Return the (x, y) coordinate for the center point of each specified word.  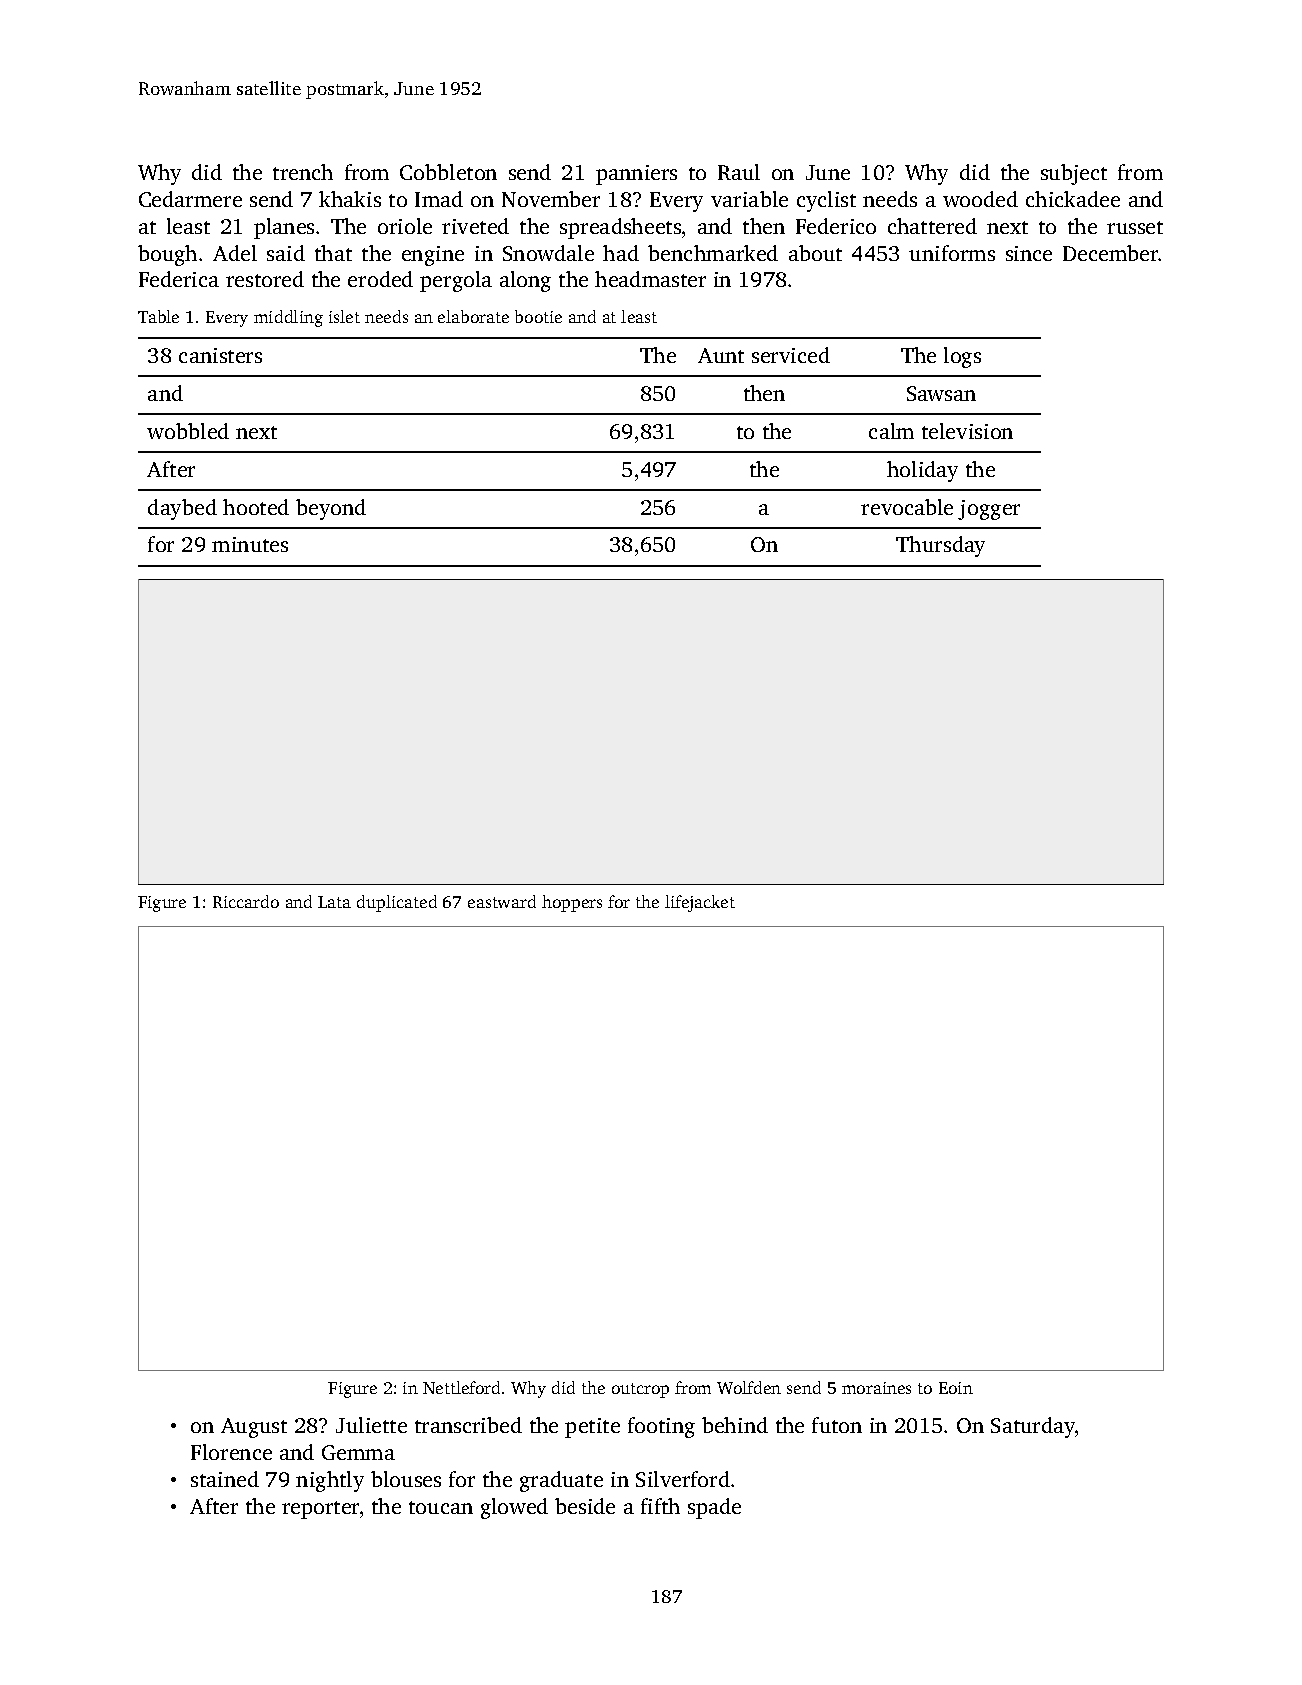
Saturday (1033, 1427)
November (551, 199)
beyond (331, 509)
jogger (989, 510)
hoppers (572, 903)
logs (962, 357)
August (254, 1428)
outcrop (640, 1390)
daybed (182, 509)
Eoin (956, 1388)
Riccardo (246, 901)
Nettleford (461, 1387)
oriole (405, 226)
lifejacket (700, 903)
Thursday (940, 546)
